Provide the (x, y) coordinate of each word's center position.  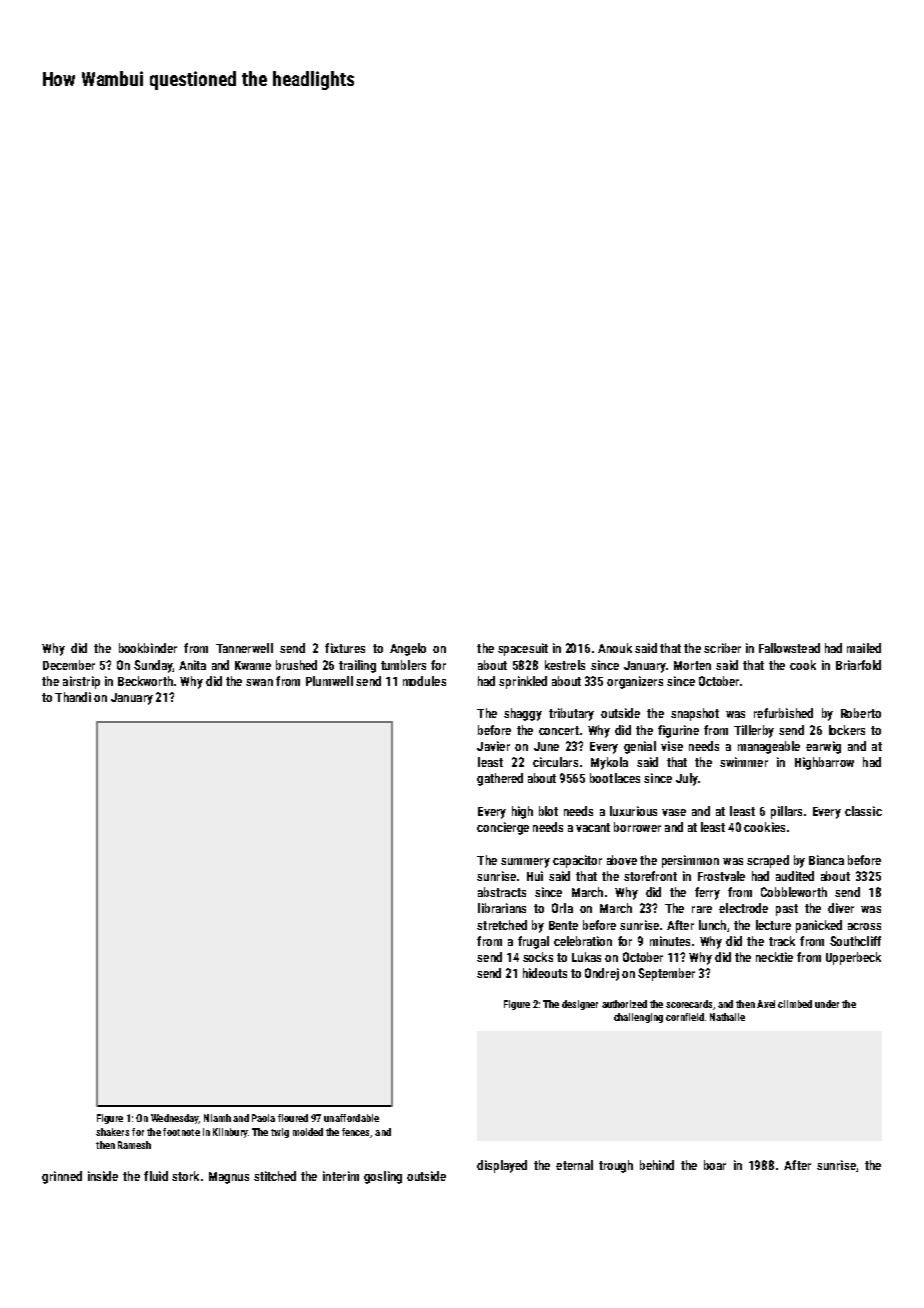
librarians (502, 908)
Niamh (217, 1118)
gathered (500, 779)
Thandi (73, 697)
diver (841, 908)
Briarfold (858, 665)
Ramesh (134, 1145)
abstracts (502, 892)
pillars (786, 812)
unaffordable (351, 1118)
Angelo (408, 649)
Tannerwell (244, 648)
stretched (502, 925)
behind (657, 1165)
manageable (769, 747)
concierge (503, 828)
